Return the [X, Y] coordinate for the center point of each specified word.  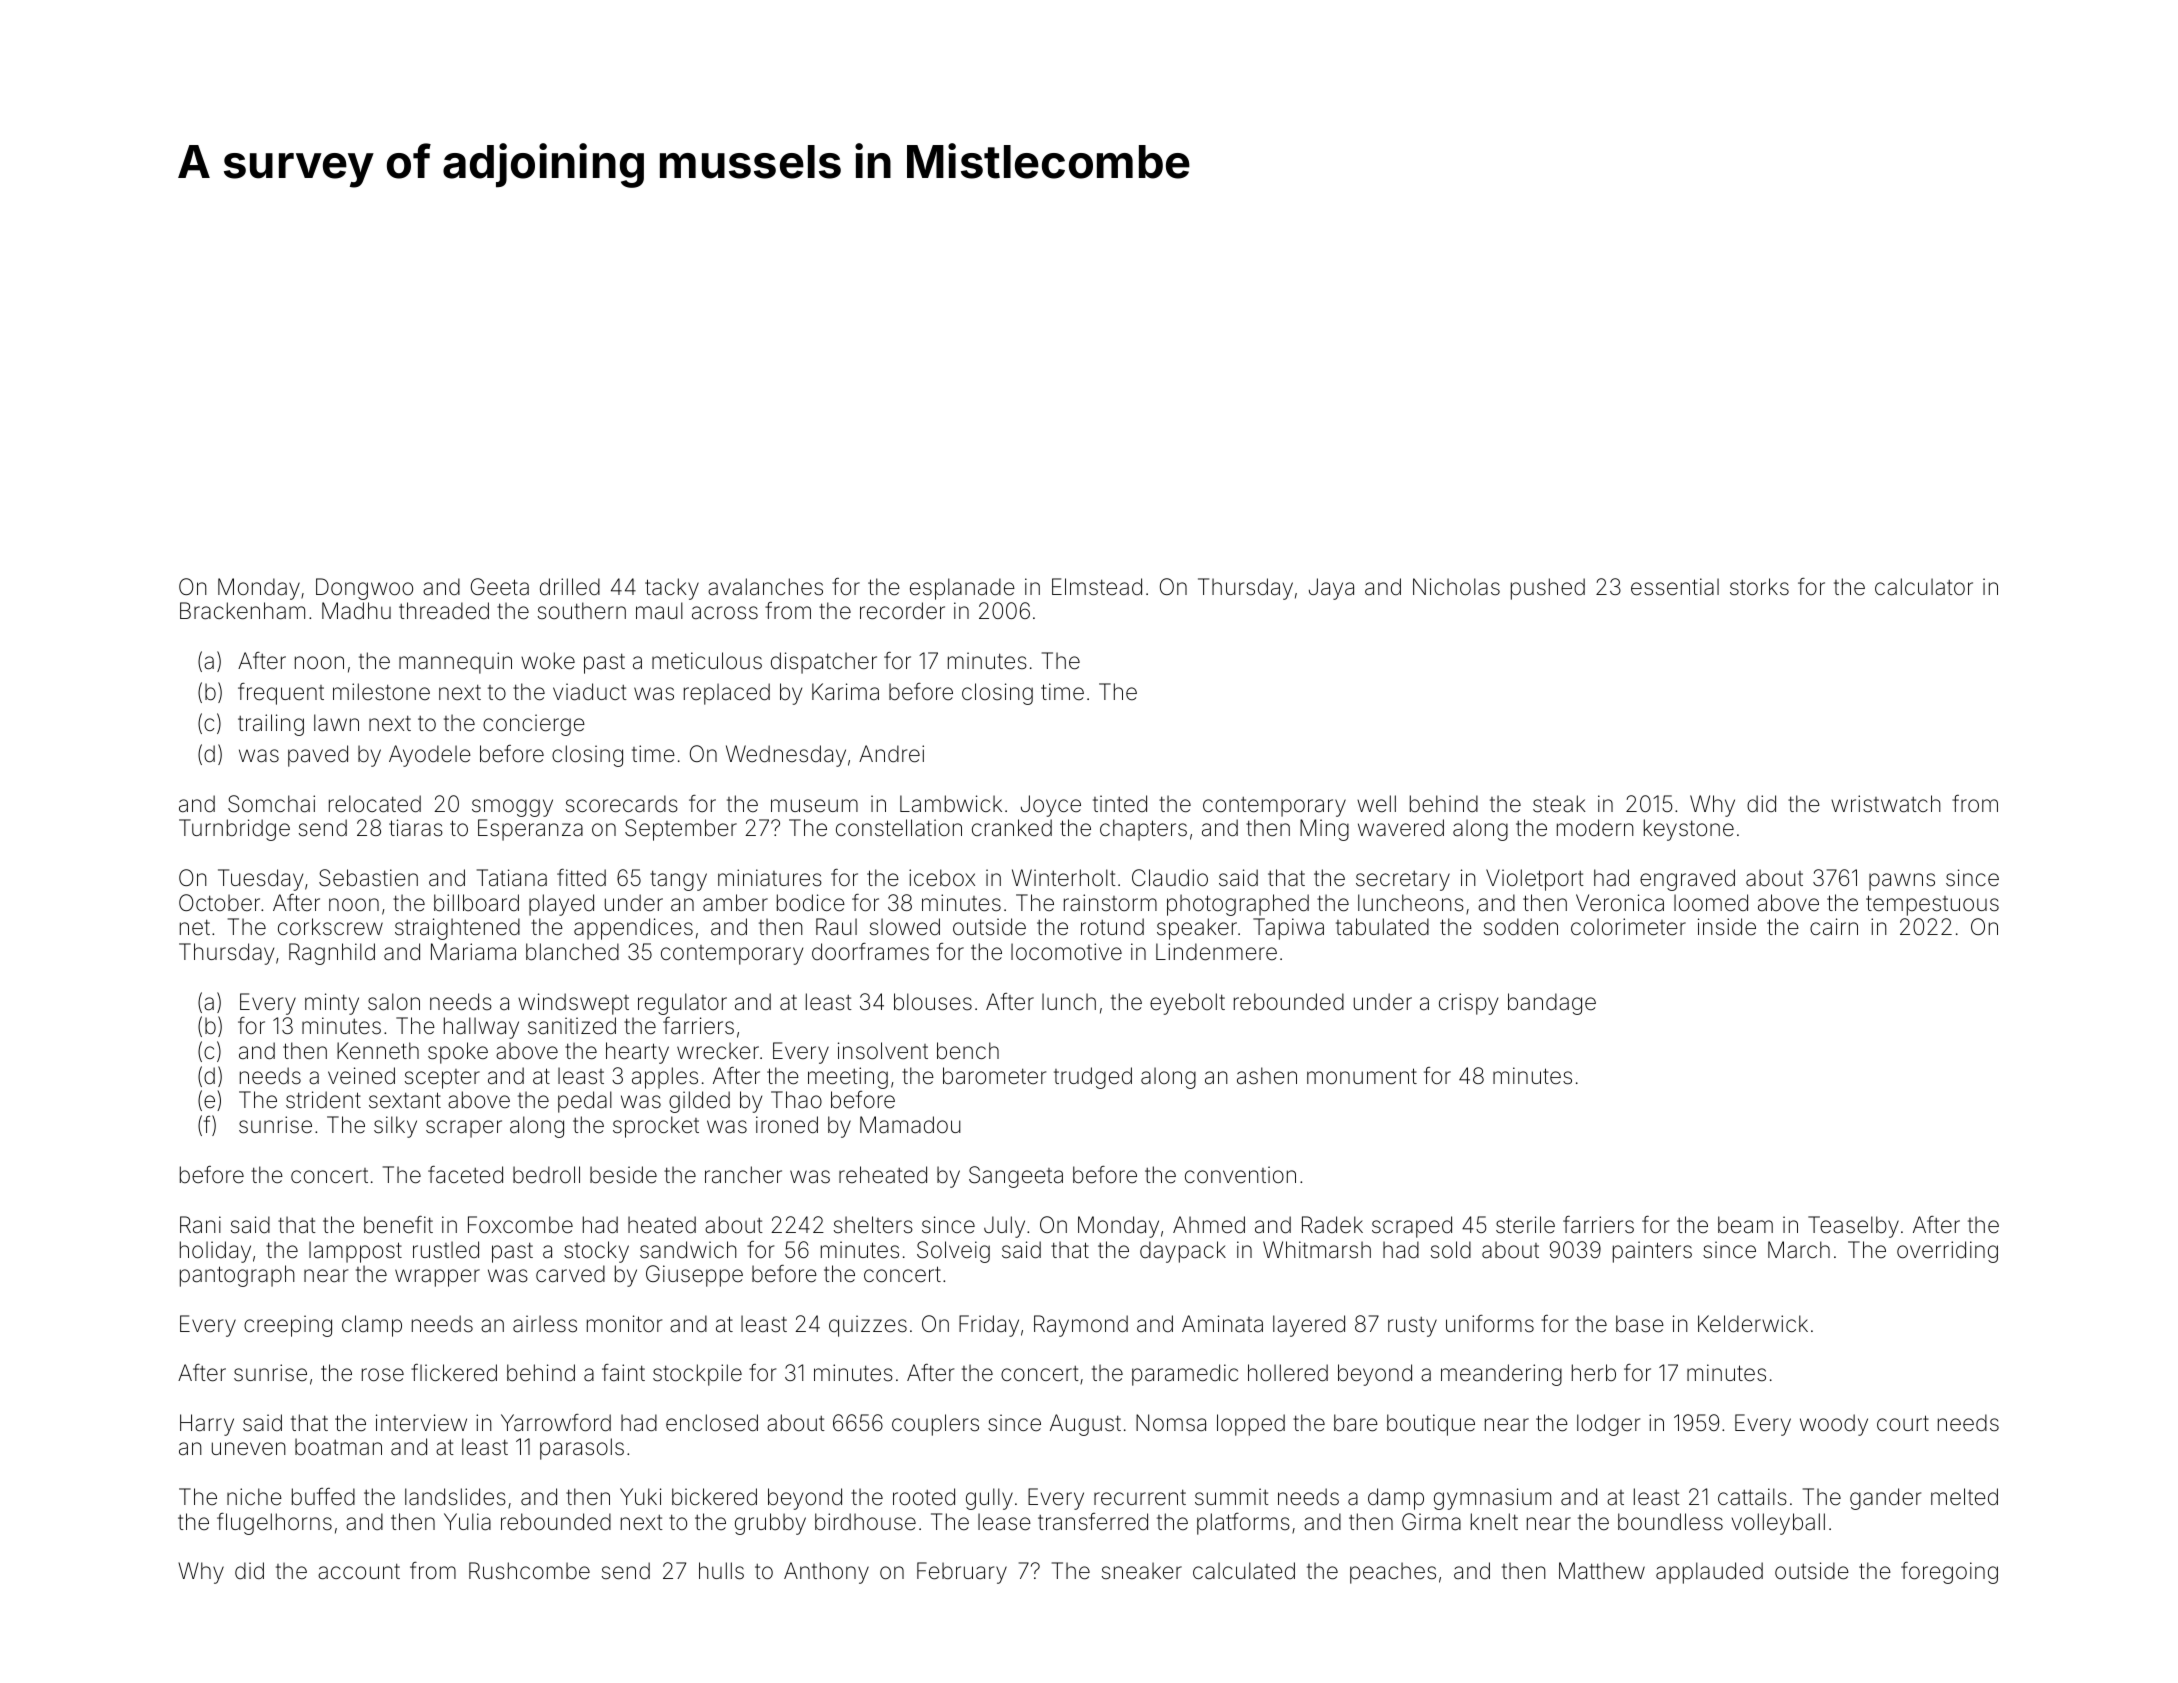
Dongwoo [364, 589]
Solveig [953, 1252]
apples [665, 1078]
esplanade [962, 589]
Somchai [271, 804]
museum [814, 806]
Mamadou [910, 1125]
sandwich [688, 1250]
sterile [1525, 1225]
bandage [1552, 1004]
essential [1675, 587]
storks [1759, 587]
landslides [455, 1497]
